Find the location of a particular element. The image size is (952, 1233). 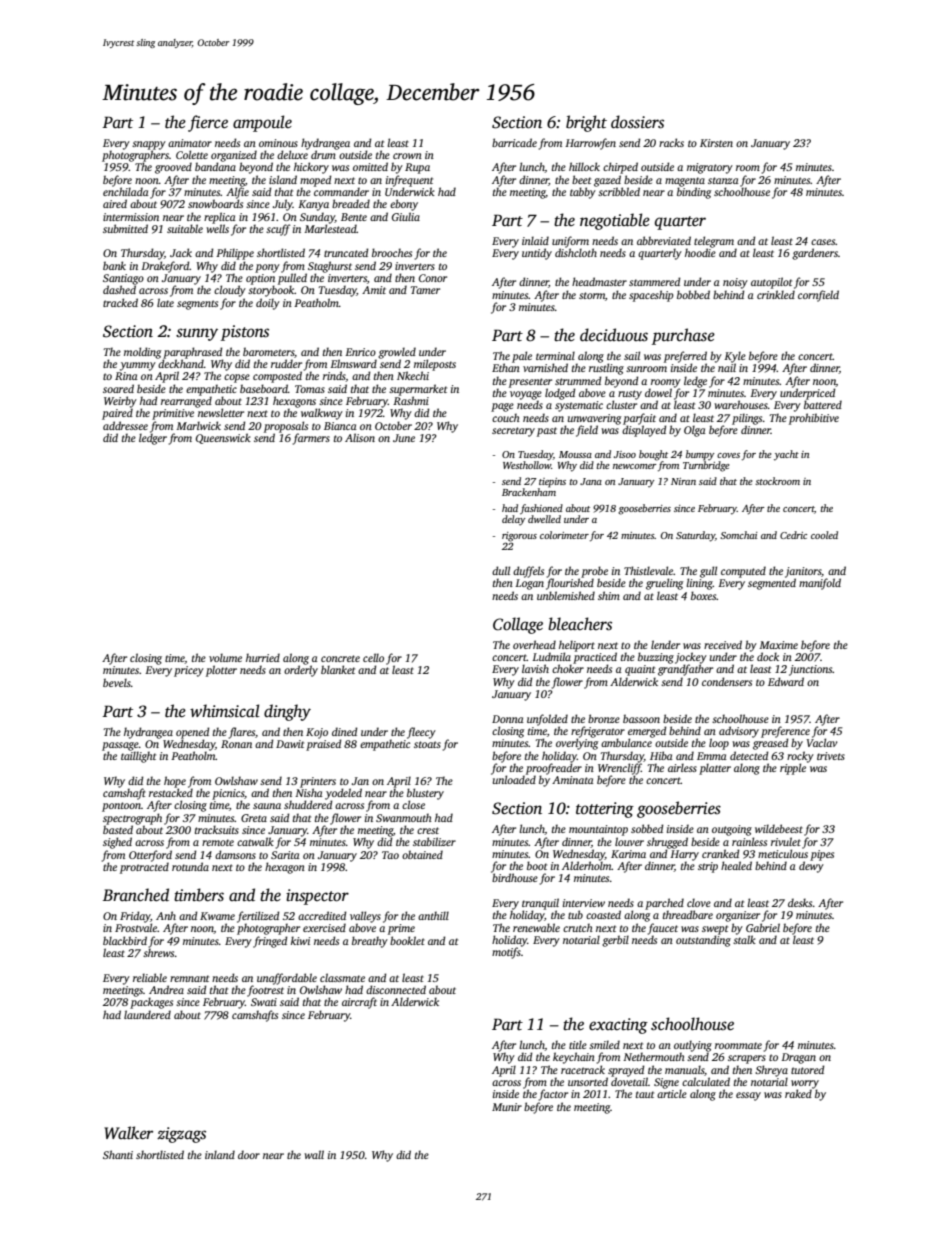

snappy is located at coordinates (149, 145).
